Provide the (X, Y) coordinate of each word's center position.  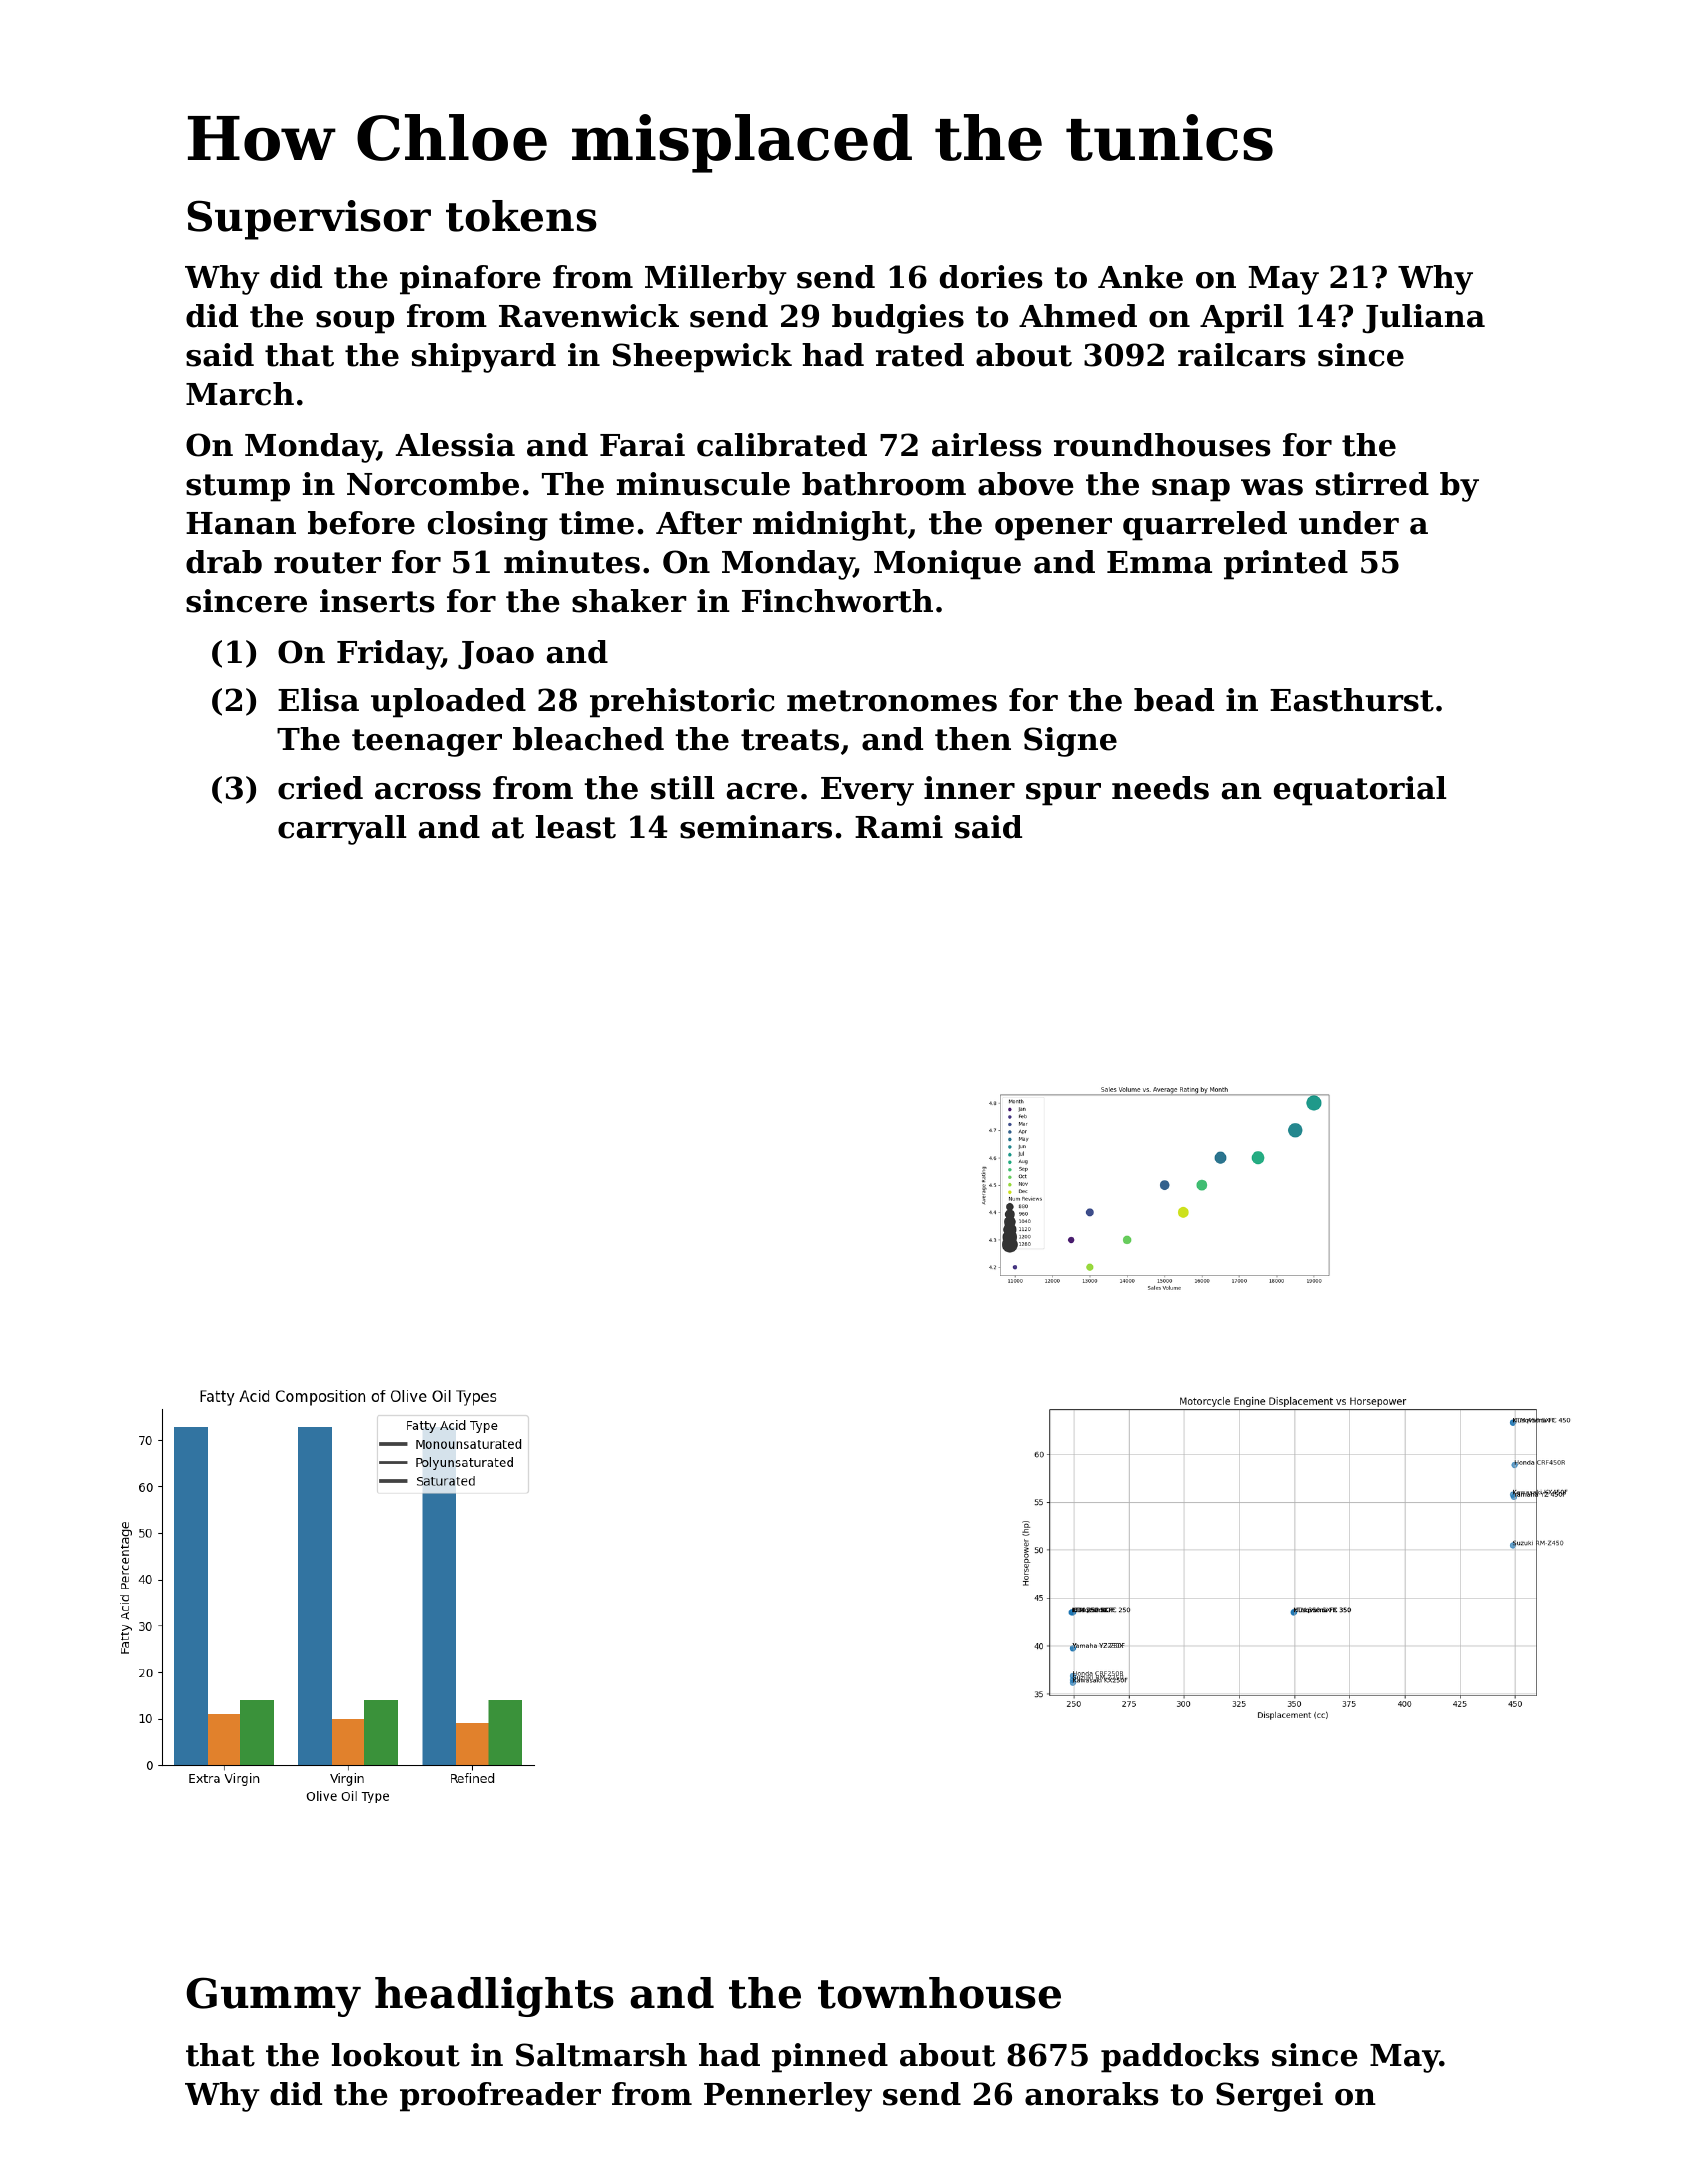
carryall (342, 830)
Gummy (273, 1997)
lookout (396, 2055)
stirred (1372, 484)
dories (991, 277)
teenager (427, 743)
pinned (830, 2058)
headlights (494, 1997)
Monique (947, 565)
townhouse (939, 1993)
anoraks (1092, 2094)
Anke (1140, 277)
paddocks (1180, 2058)
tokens (521, 216)
